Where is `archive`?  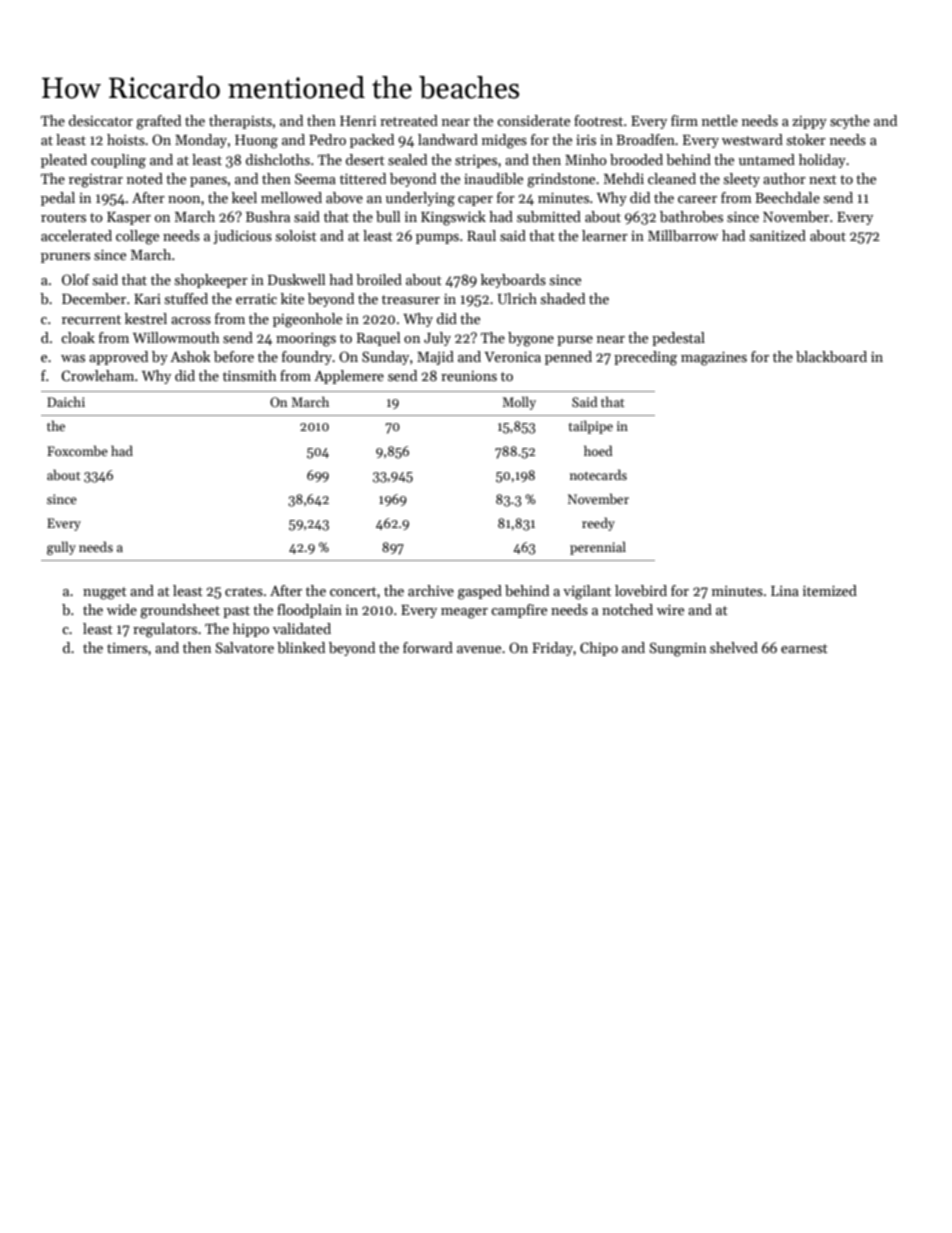 archive is located at coordinates (431, 590).
